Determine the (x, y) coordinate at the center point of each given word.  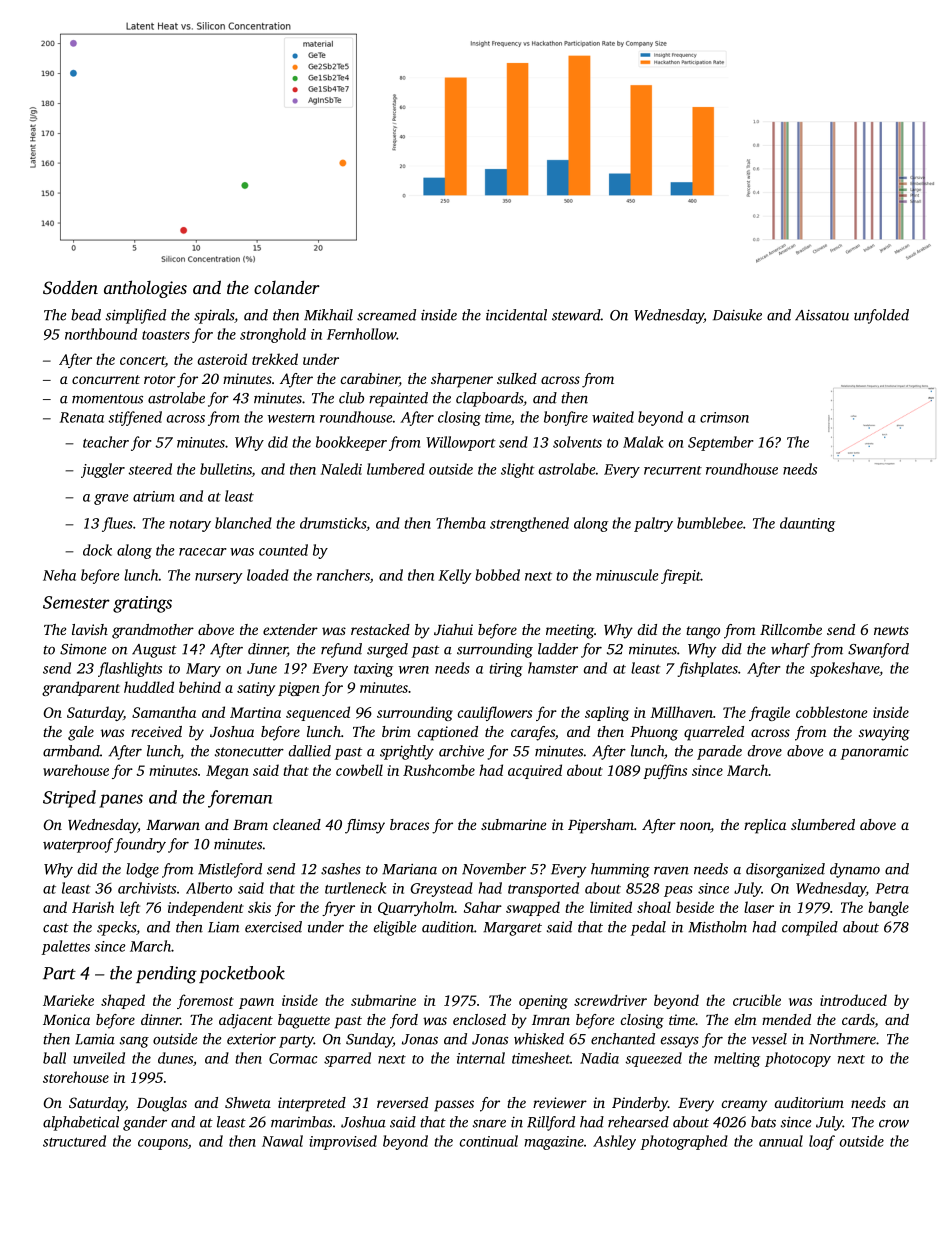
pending (166, 975)
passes (454, 1106)
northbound (101, 334)
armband (71, 751)
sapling (607, 713)
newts (891, 630)
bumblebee (710, 523)
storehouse (76, 1077)
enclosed (479, 1019)
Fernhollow (362, 334)
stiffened (135, 418)
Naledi (341, 469)
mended (786, 1019)
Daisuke (737, 315)
